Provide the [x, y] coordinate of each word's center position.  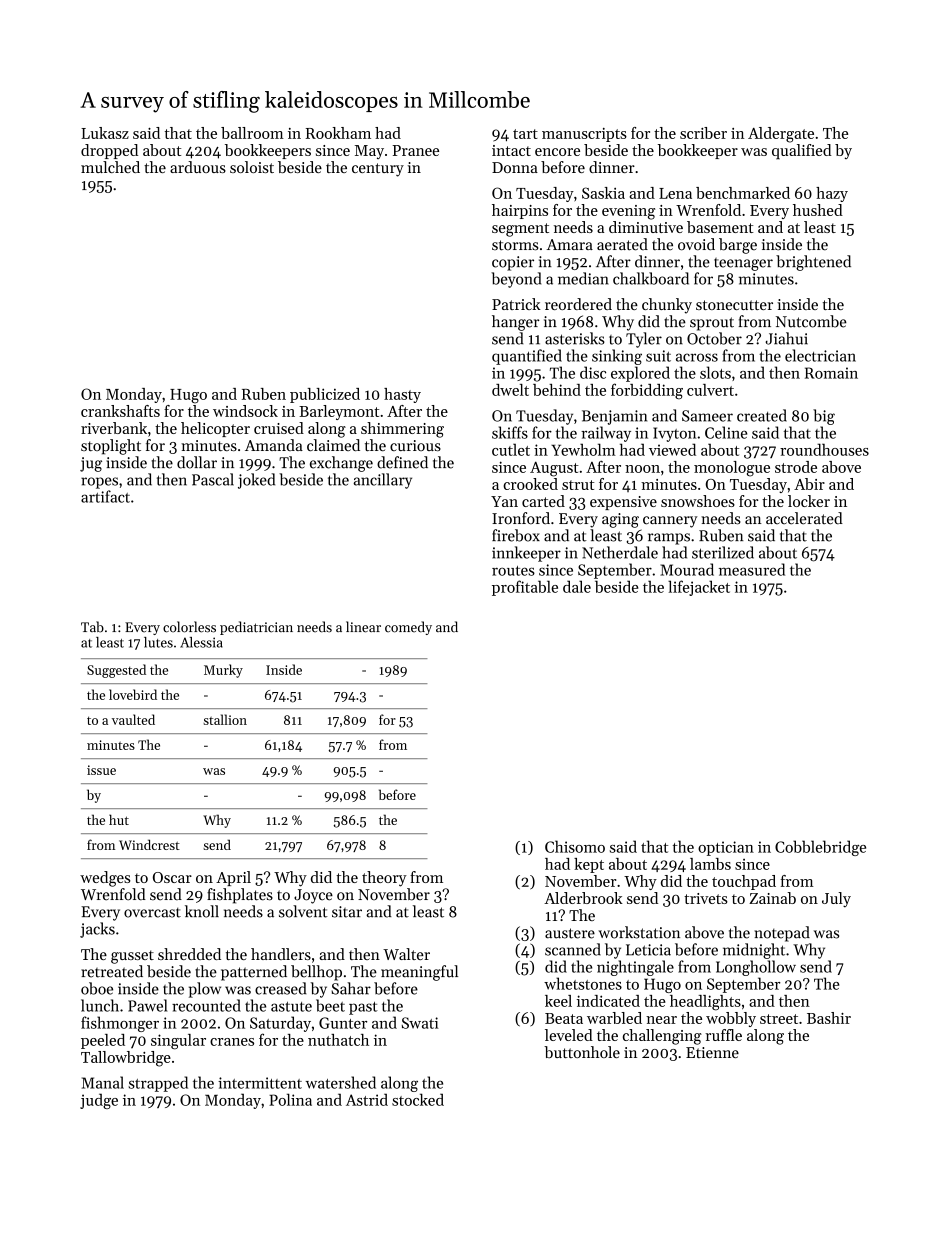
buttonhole [582, 1052]
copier [513, 263]
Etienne [712, 1052]
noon [642, 469]
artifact [105, 496]
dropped [109, 151]
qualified [802, 151]
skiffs [510, 432]
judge [99, 1101]
